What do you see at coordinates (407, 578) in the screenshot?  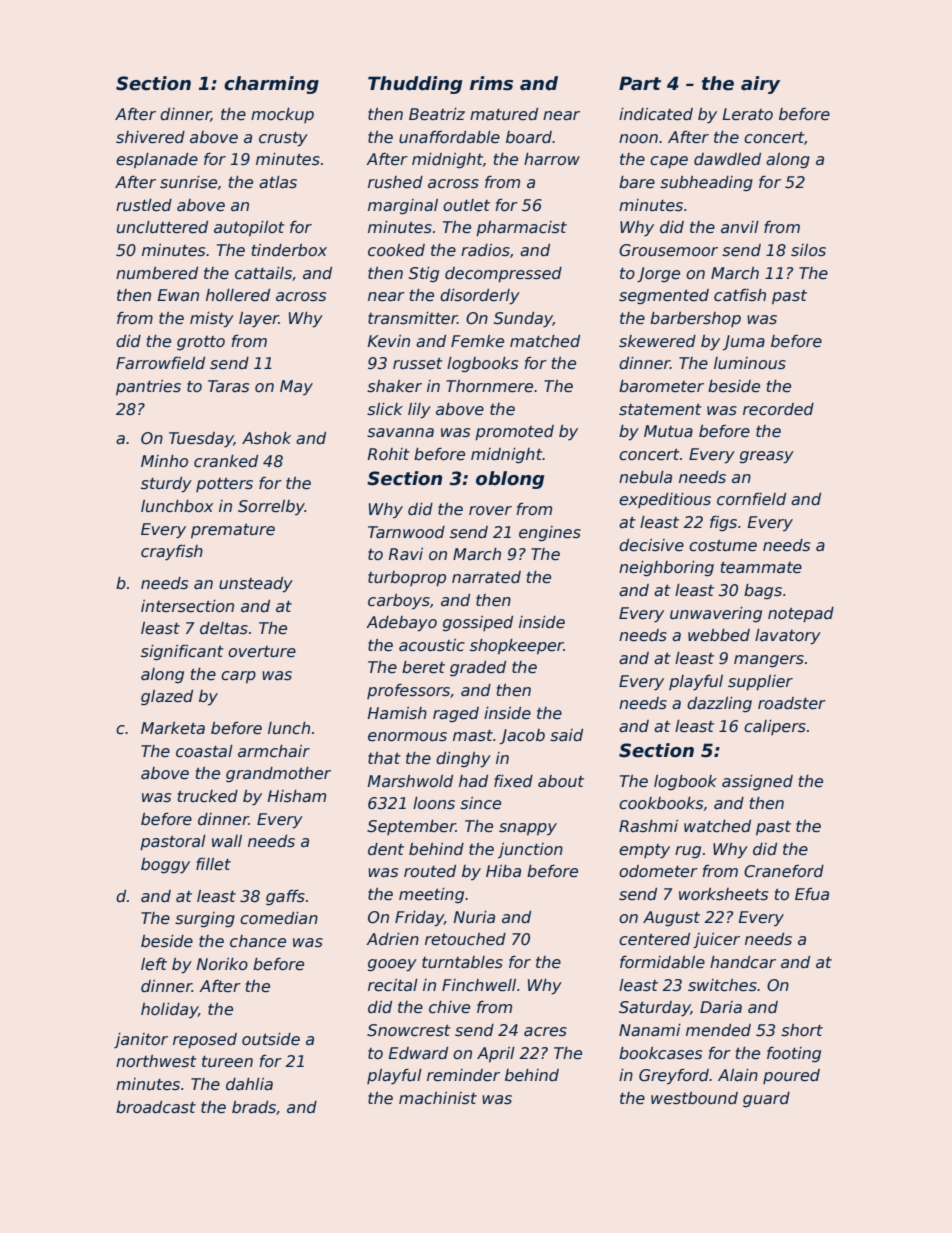 I see `turboprop` at bounding box center [407, 578].
